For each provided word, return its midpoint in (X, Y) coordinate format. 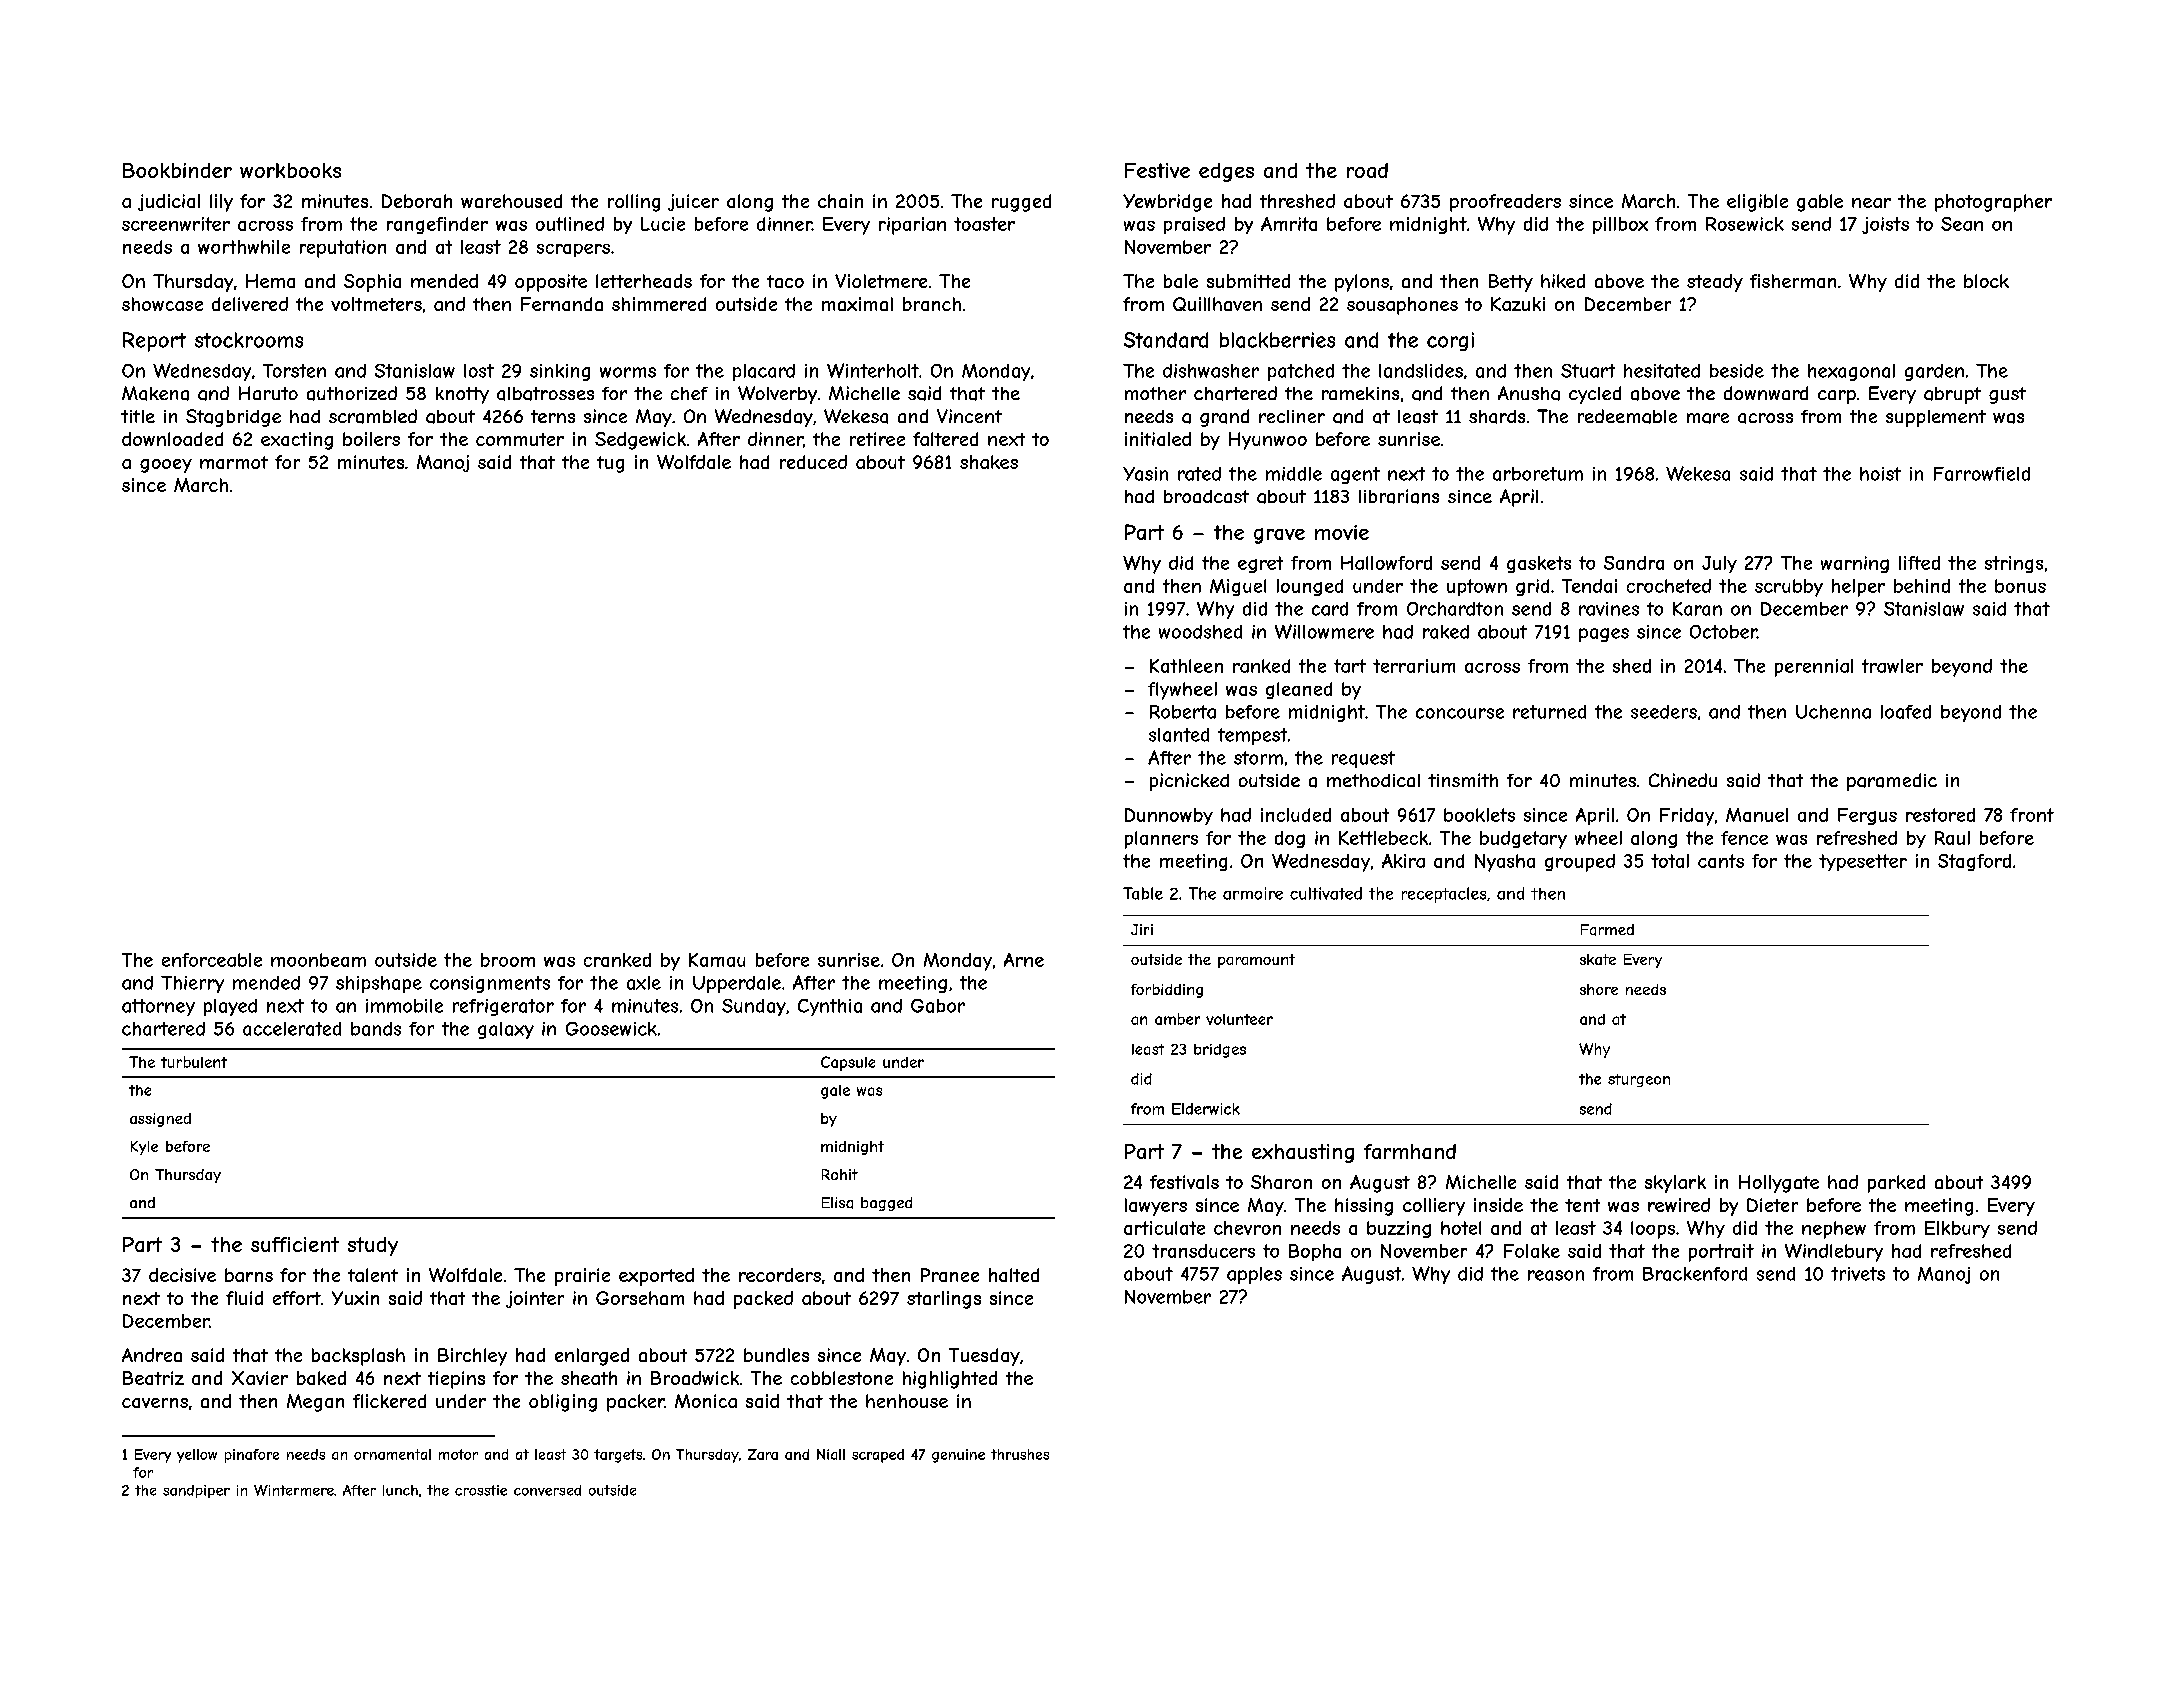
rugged (1021, 203)
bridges (1220, 1051)
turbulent (194, 1062)
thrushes (1020, 1454)
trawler (1892, 666)
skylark (1675, 1184)
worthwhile (244, 247)
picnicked (1189, 782)
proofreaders (1505, 203)
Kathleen (1186, 666)
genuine (958, 1456)
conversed (547, 1490)
